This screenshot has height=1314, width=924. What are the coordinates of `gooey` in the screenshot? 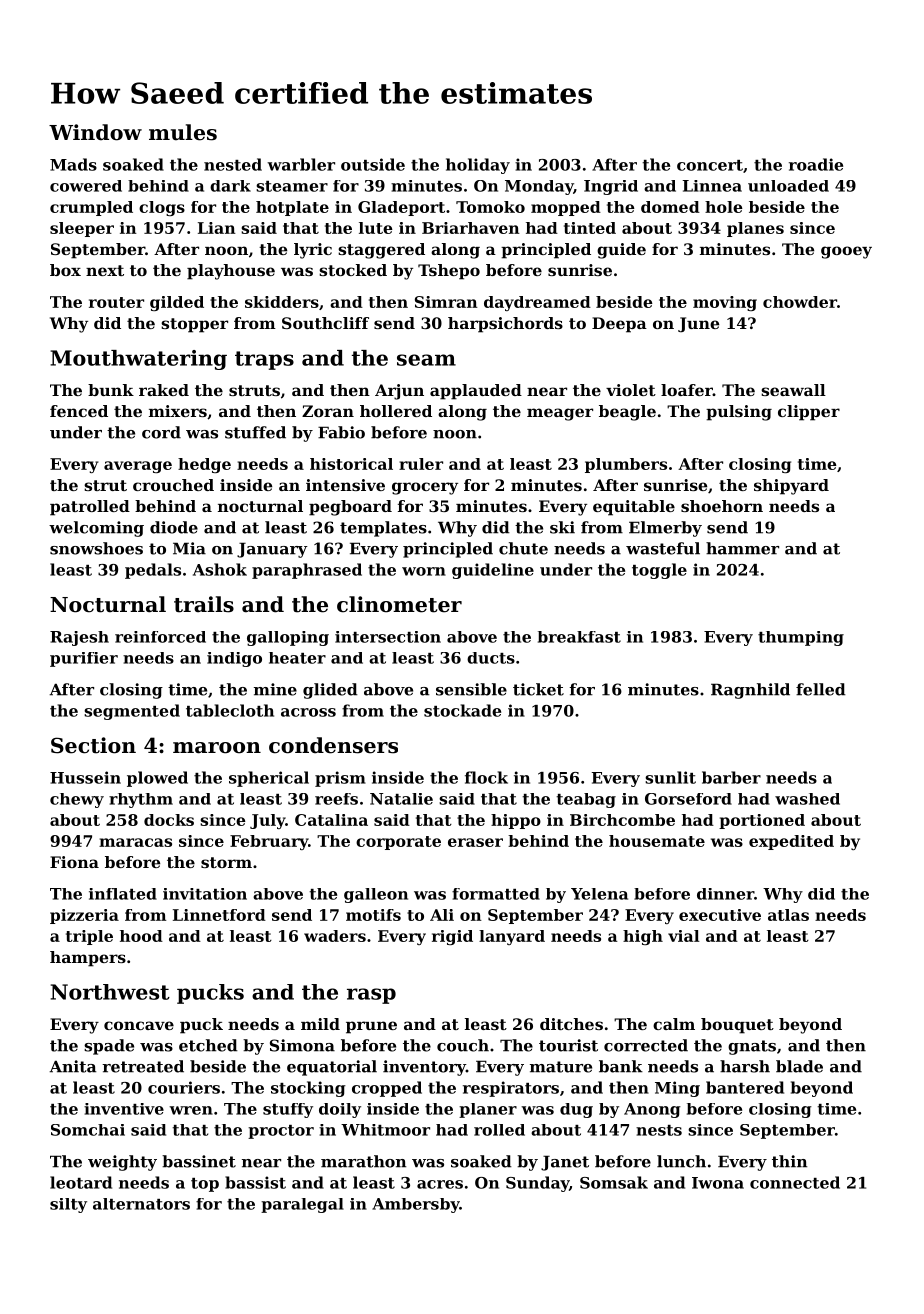 It's located at (846, 252).
